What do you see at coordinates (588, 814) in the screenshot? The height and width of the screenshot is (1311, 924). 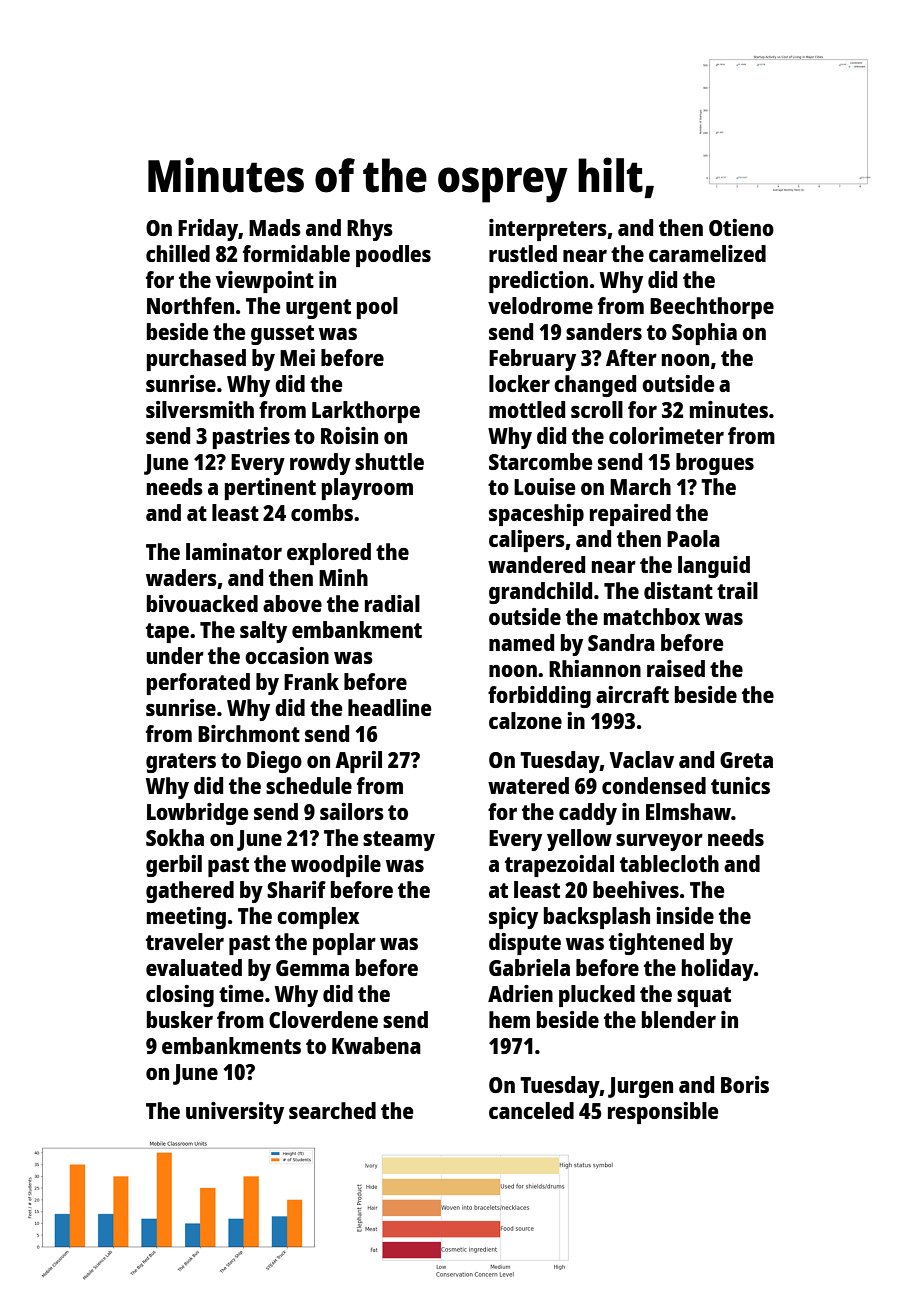 I see `caddy` at bounding box center [588, 814].
